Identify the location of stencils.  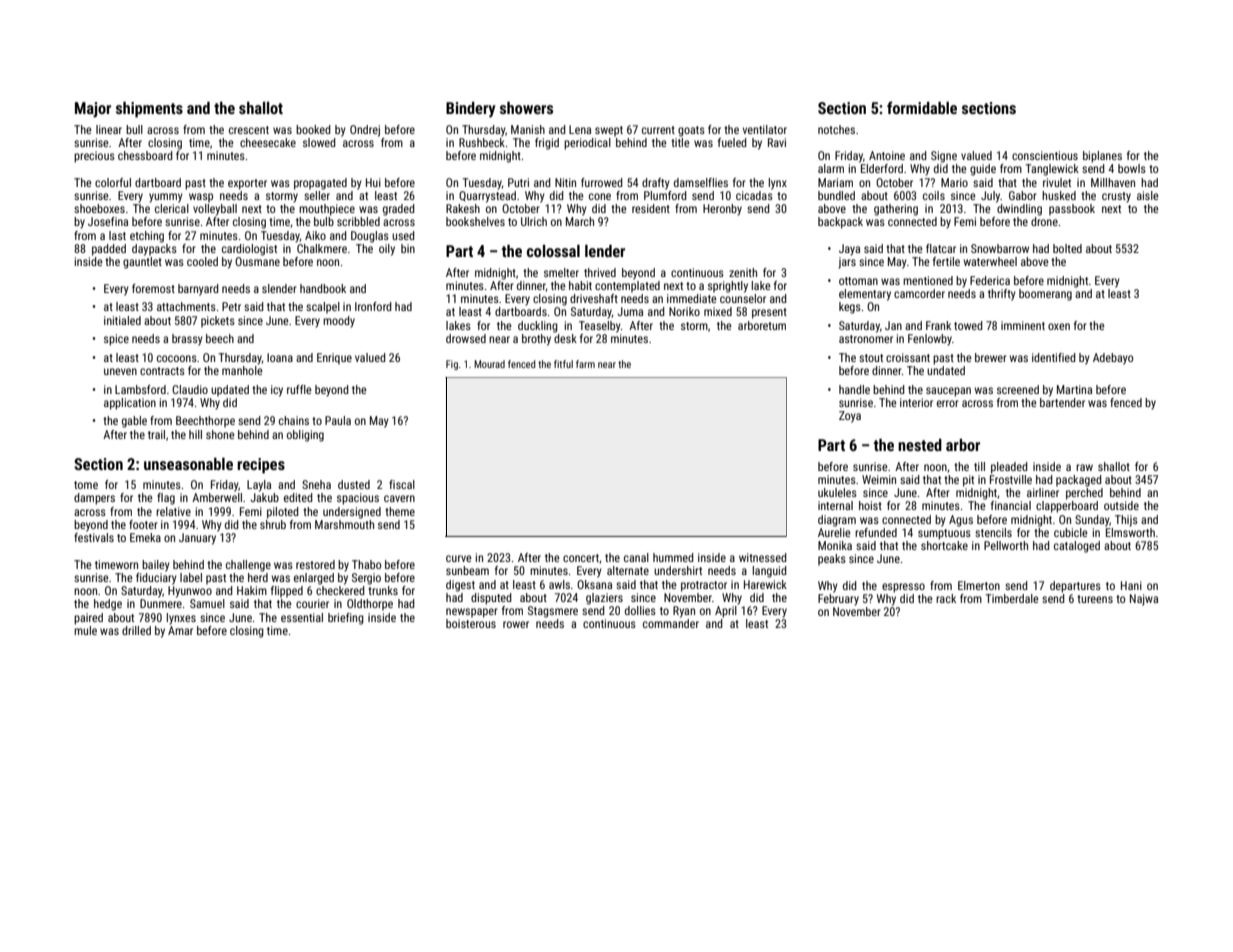
(993, 532).
